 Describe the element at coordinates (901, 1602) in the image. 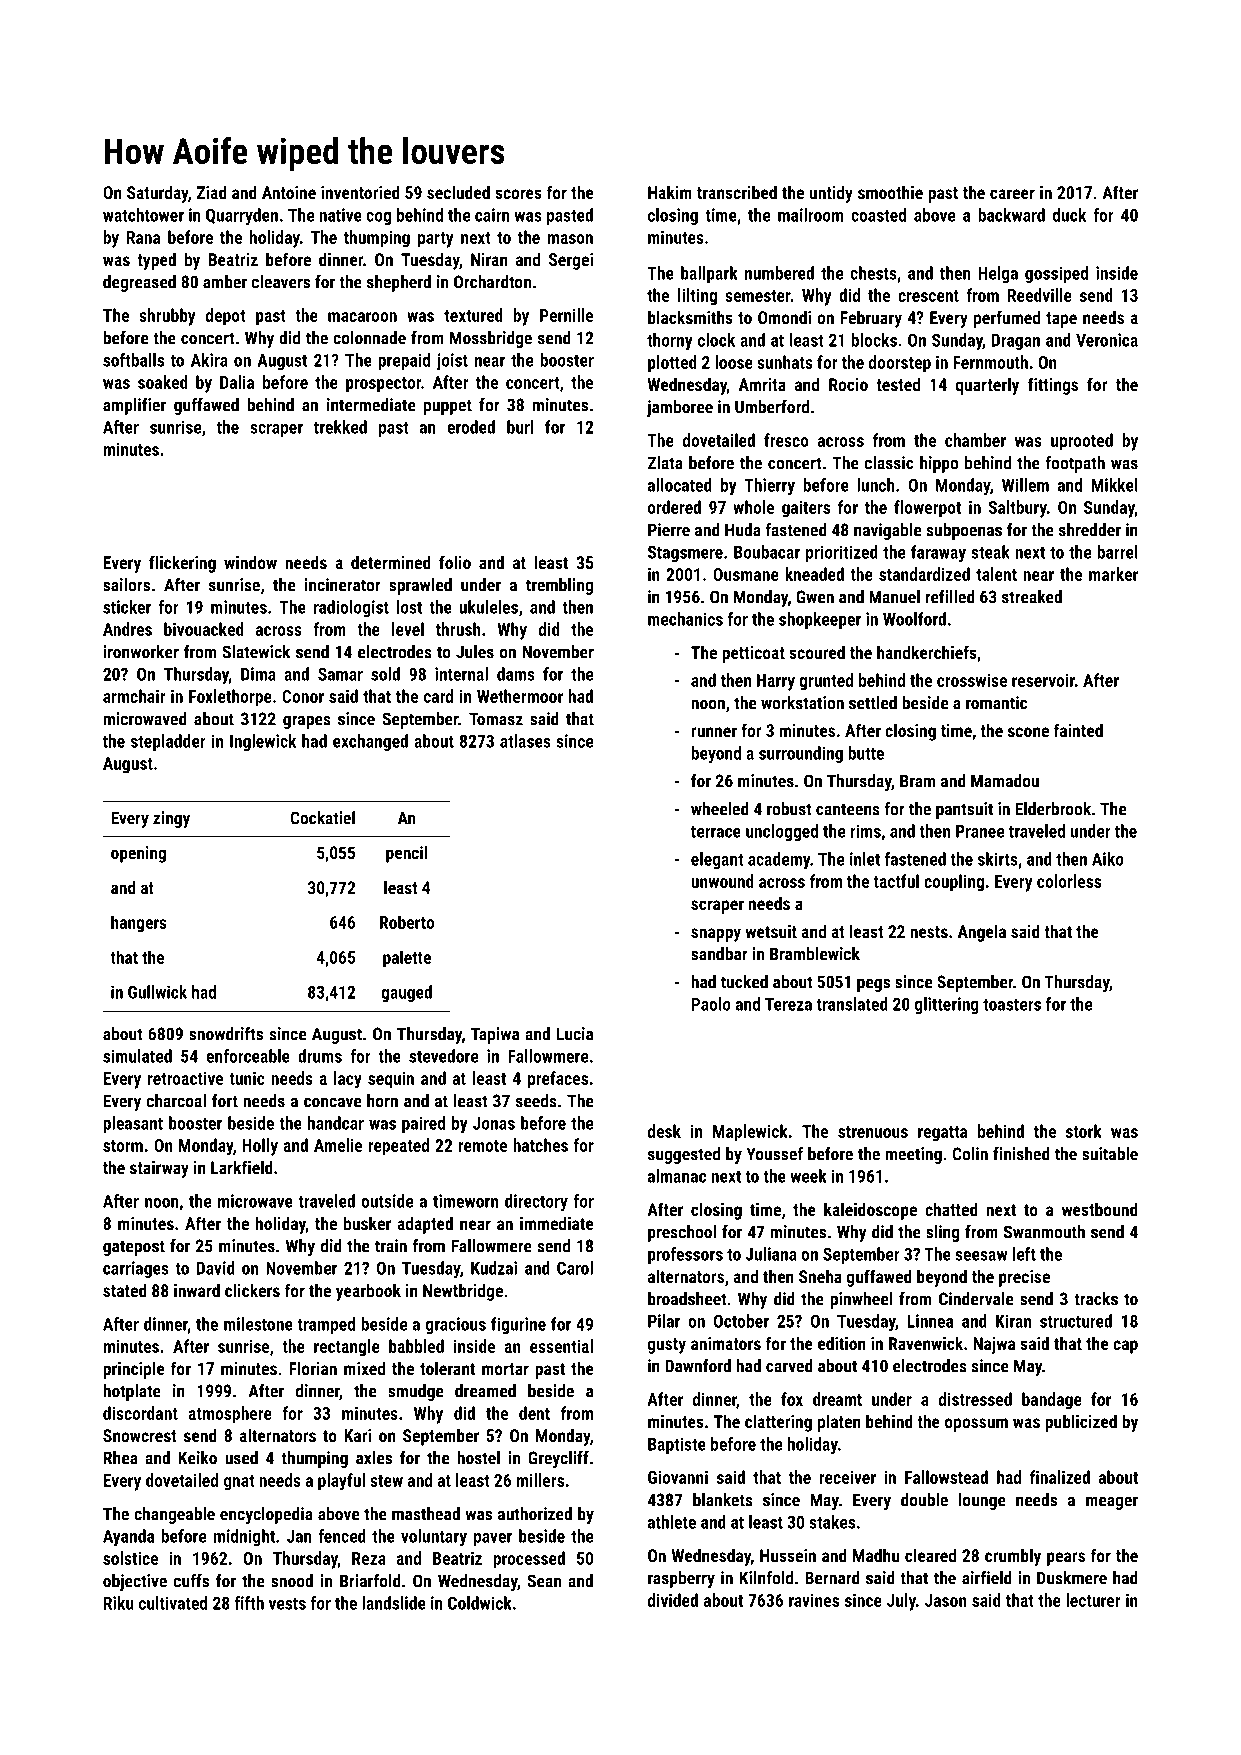

I see `July` at that location.
